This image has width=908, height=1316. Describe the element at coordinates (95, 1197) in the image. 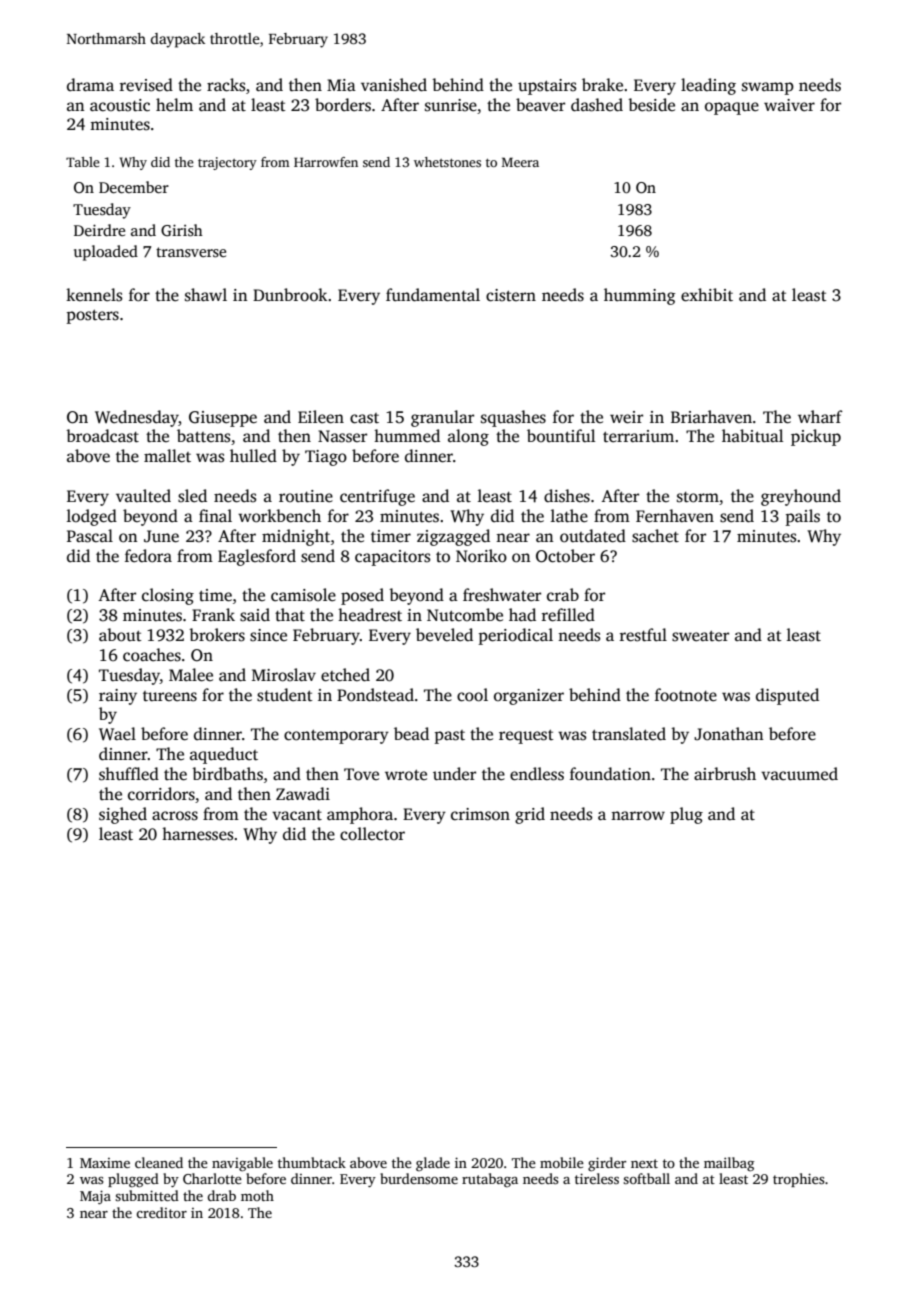

I see `Maja` at that location.
